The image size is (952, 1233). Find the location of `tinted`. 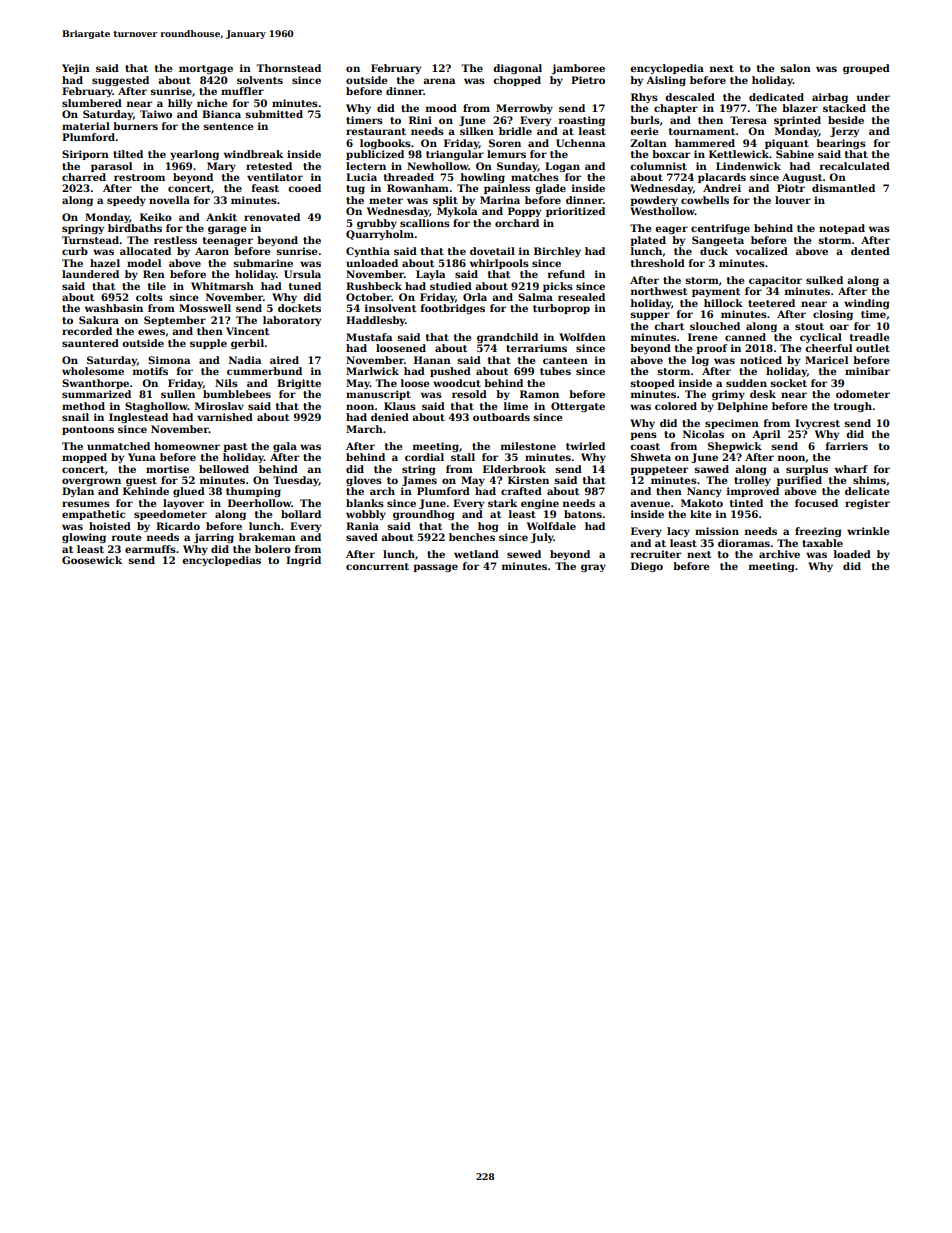

tinted is located at coordinates (746, 503).
